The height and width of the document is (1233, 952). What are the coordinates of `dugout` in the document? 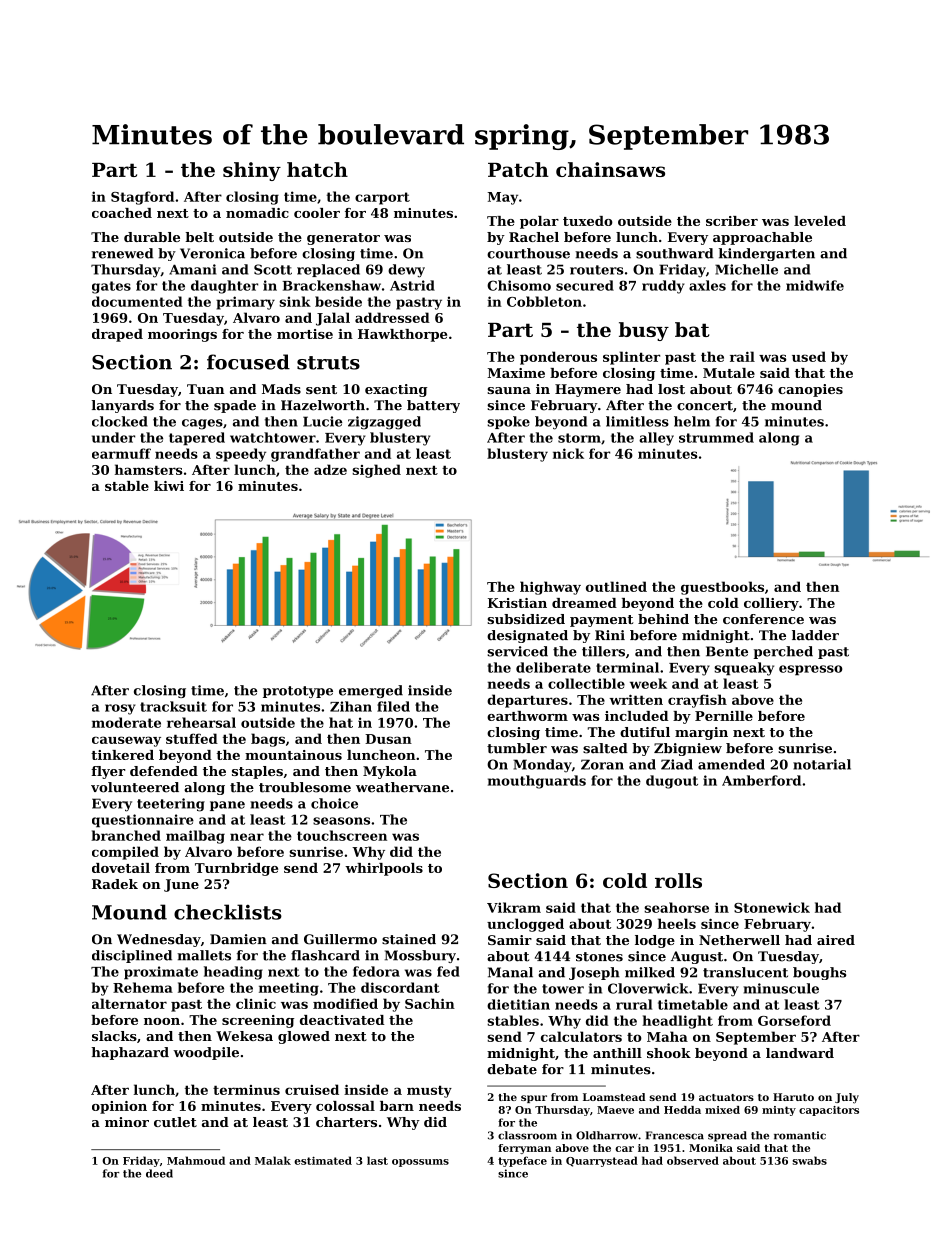 It's located at (672, 782).
